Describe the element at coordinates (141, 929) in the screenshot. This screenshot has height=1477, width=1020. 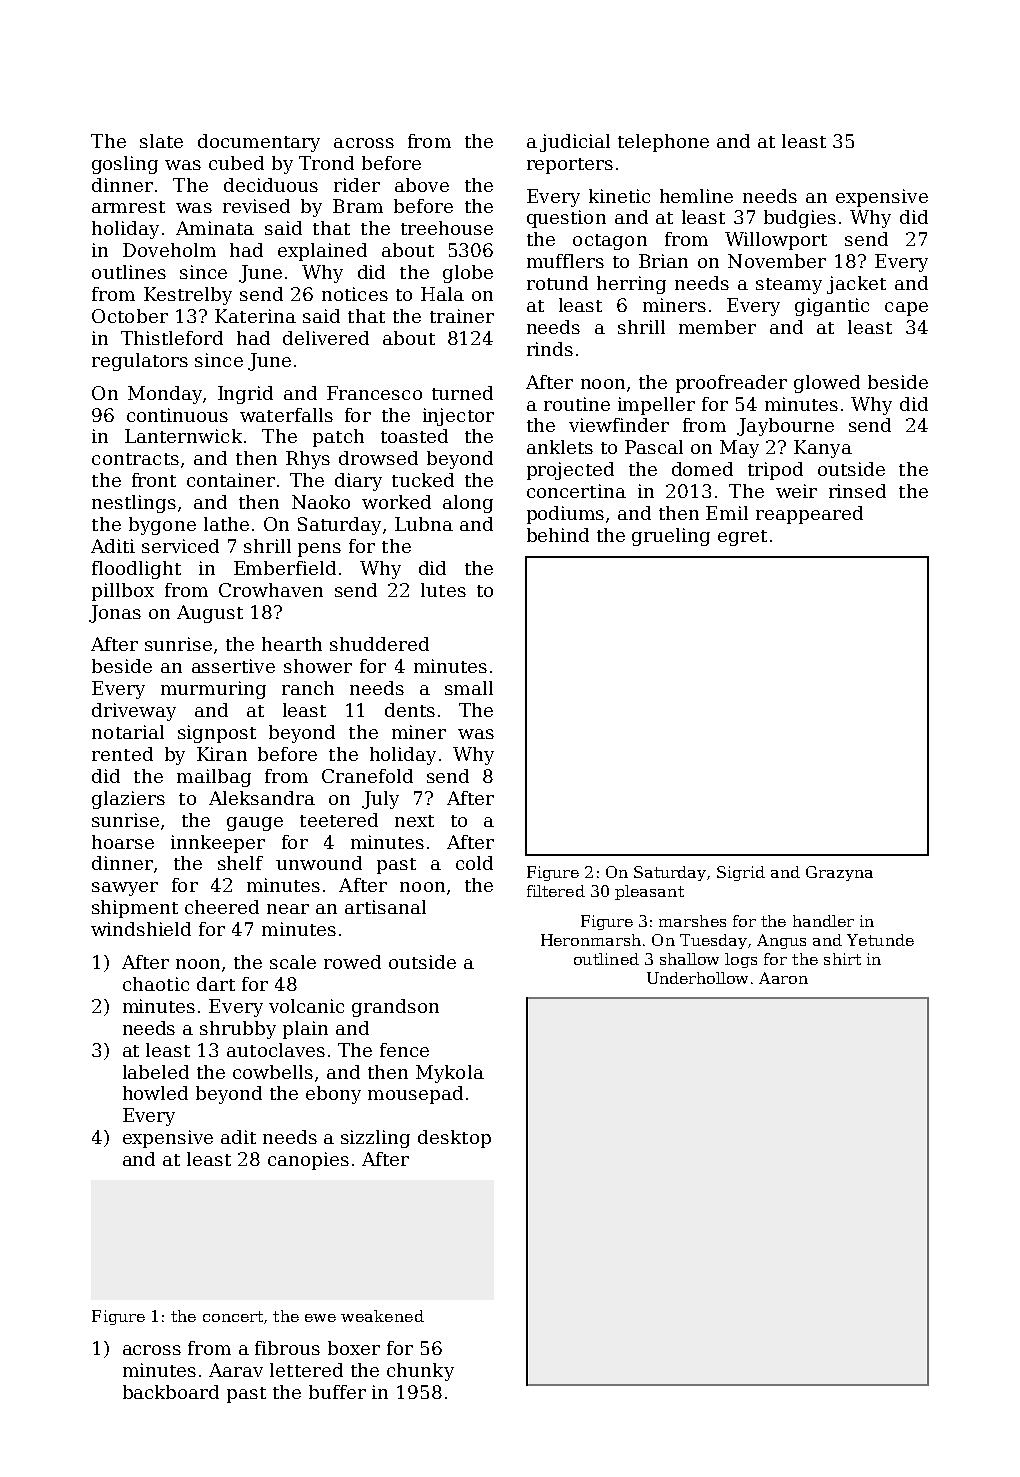
I see `windshield` at that location.
